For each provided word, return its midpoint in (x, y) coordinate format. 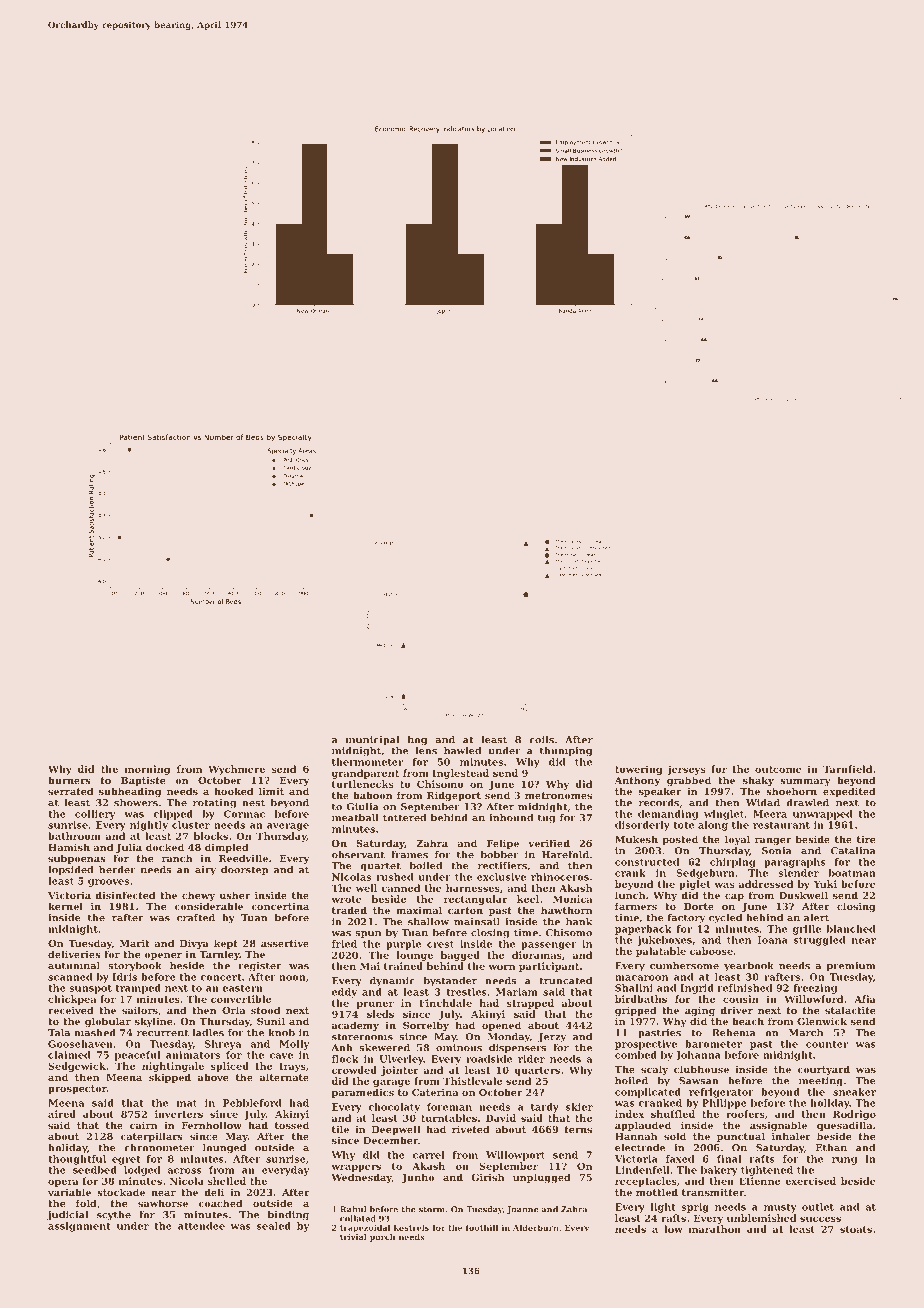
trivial (353, 1237)
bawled (462, 751)
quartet (380, 867)
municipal (372, 741)
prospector (77, 1089)
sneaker (854, 1092)
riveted (471, 1129)
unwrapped (823, 815)
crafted (196, 918)
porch (382, 1238)
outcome (778, 769)
